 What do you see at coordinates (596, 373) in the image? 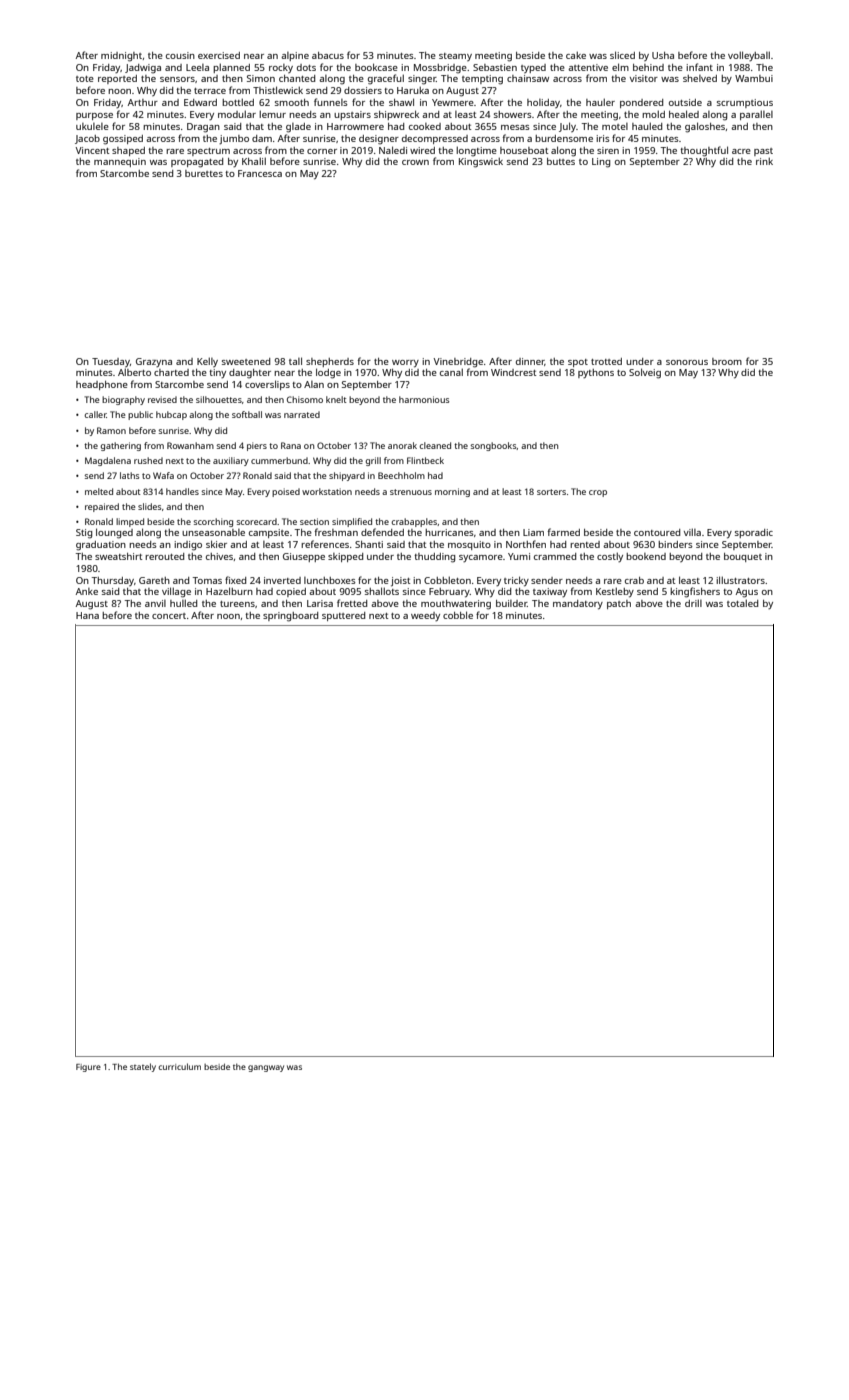
I see `pythons` at bounding box center [596, 373].
